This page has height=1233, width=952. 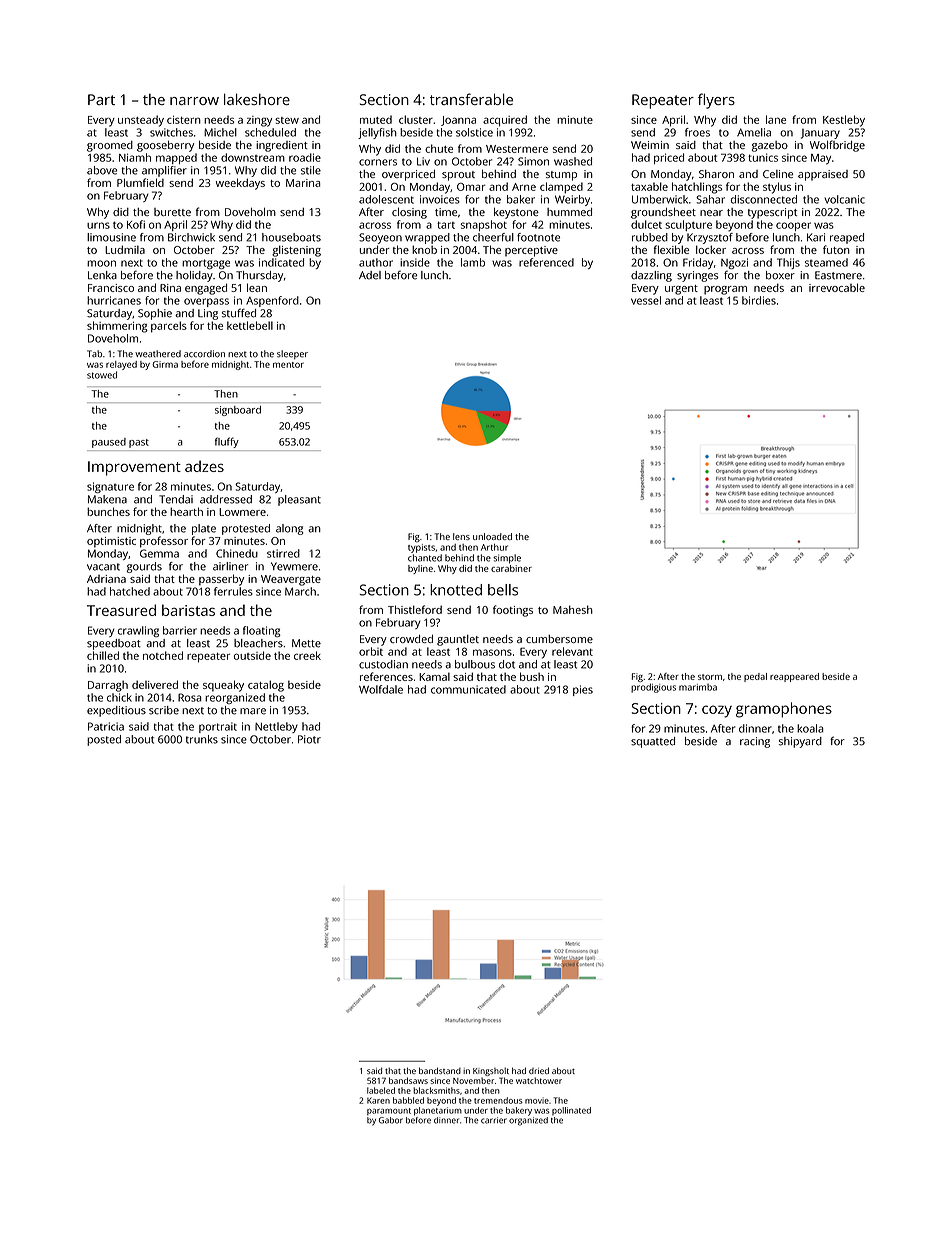 I want to click on unloaded, so click(x=492, y=536).
